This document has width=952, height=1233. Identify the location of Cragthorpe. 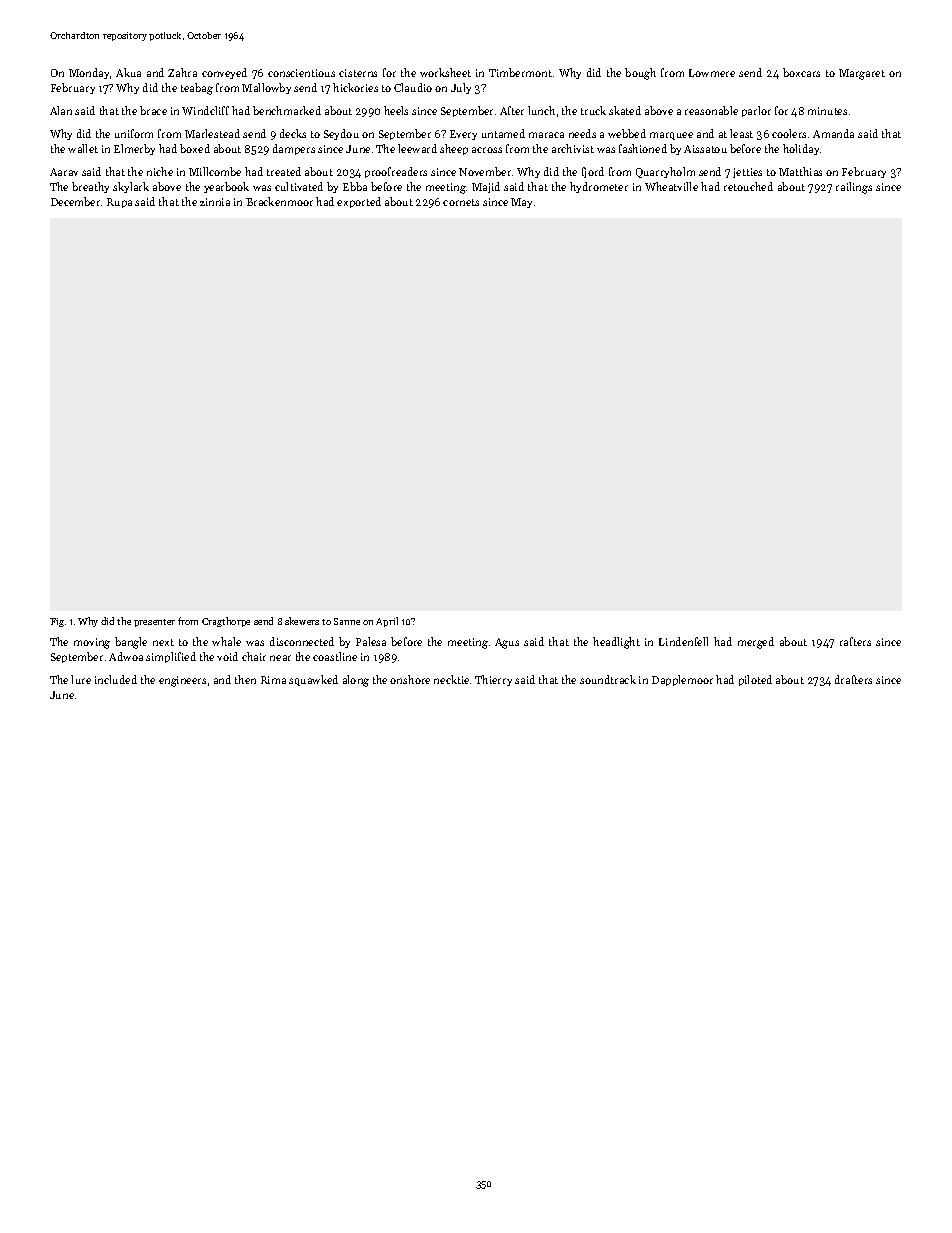
(226, 622).
